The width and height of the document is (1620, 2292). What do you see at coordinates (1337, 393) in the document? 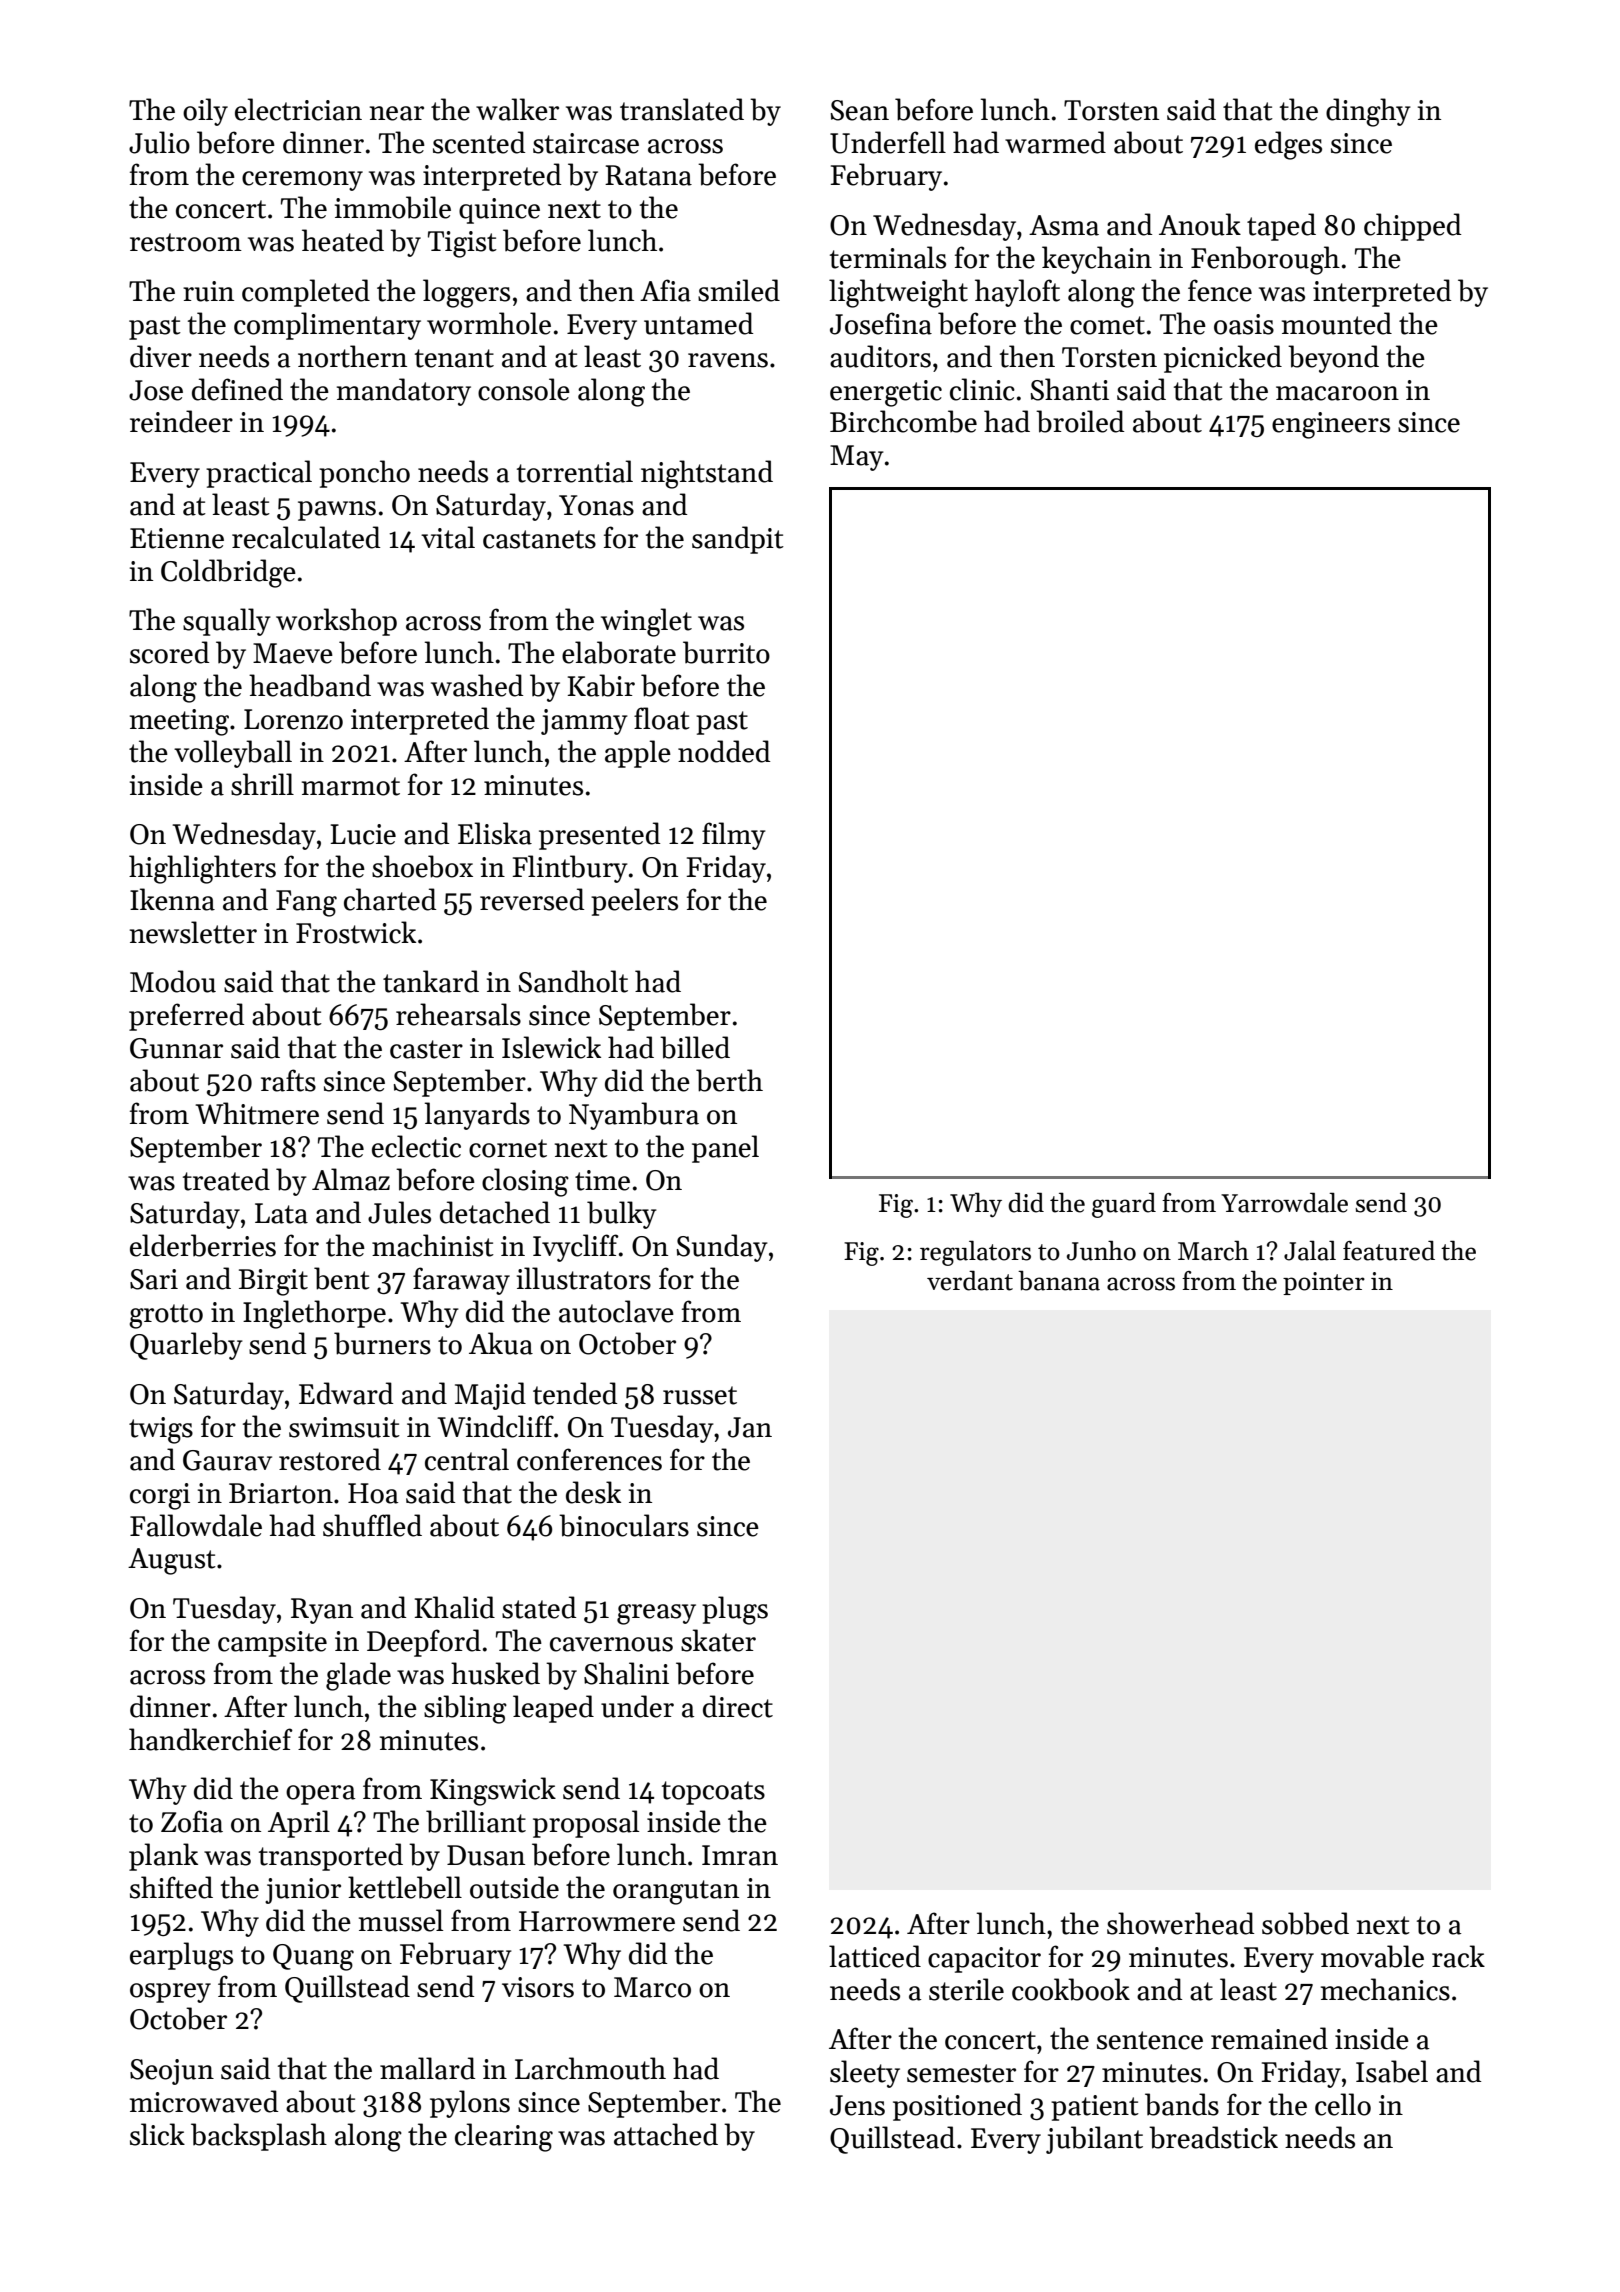
I see `macaroon` at bounding box center [1337, 393].
